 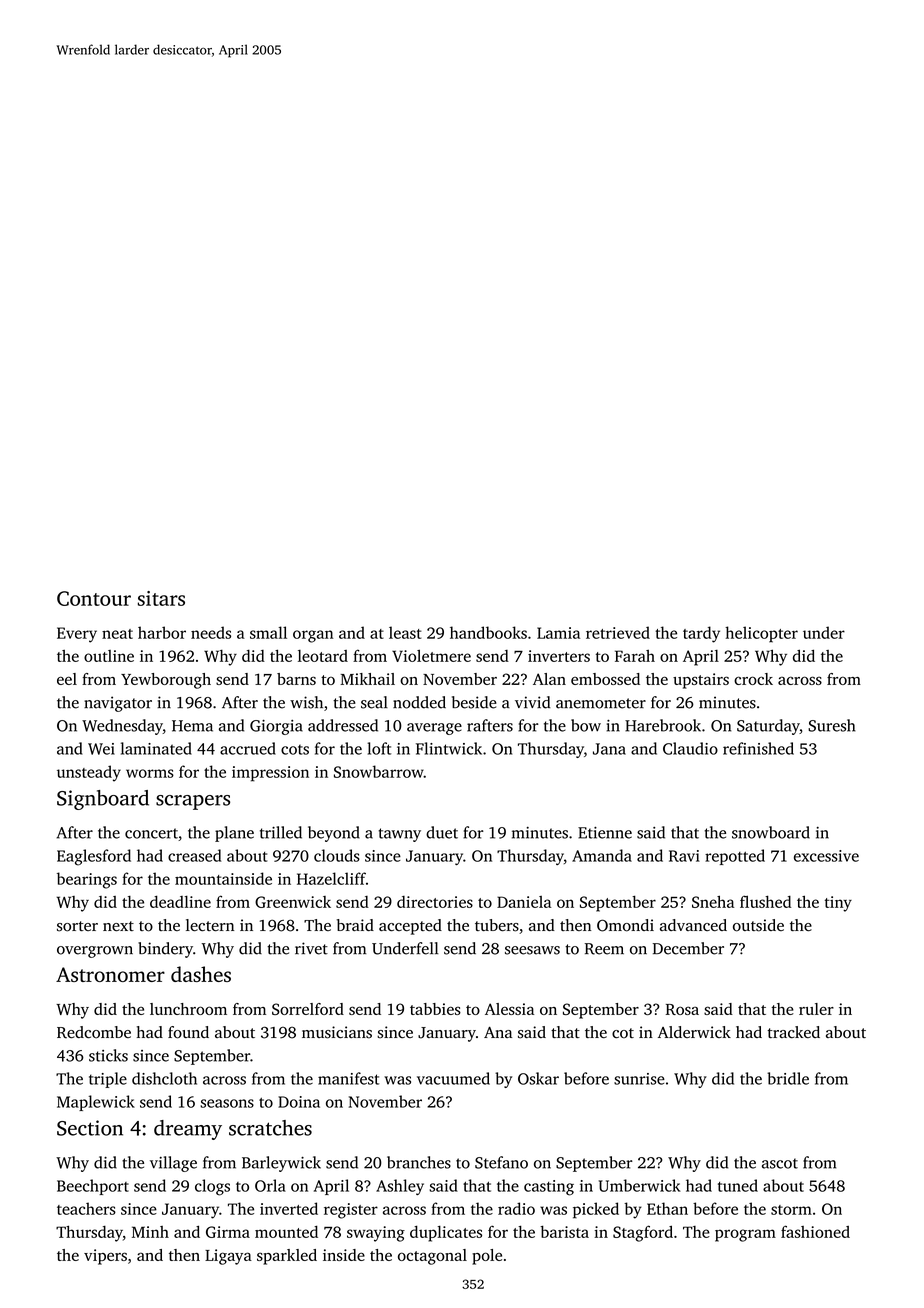 What do you see at coordinates (701, 681) in the screenshot?
I see `upstairs` at bounding box center [701, 681].
